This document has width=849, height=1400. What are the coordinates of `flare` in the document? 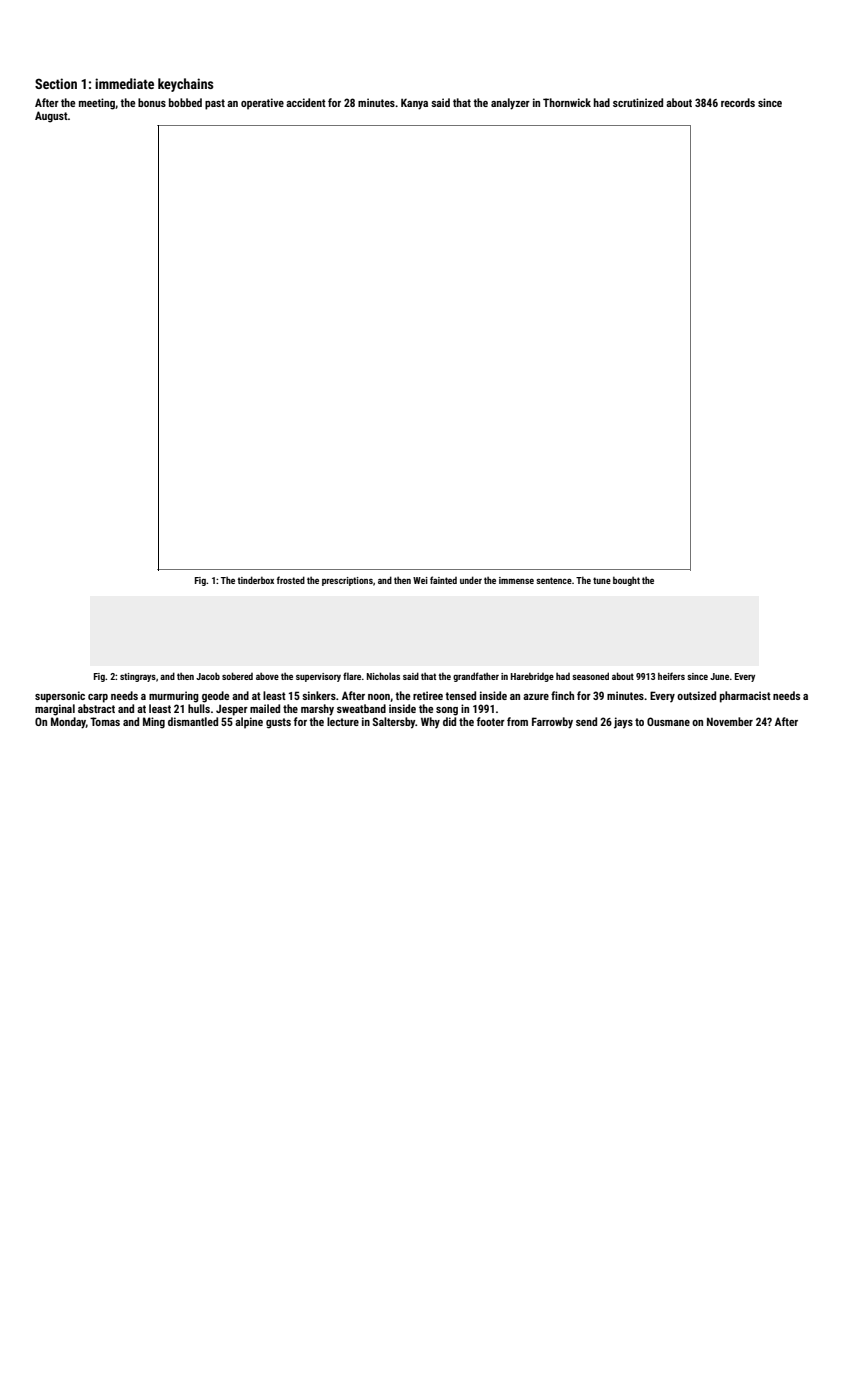 It's located at (352, 676).
